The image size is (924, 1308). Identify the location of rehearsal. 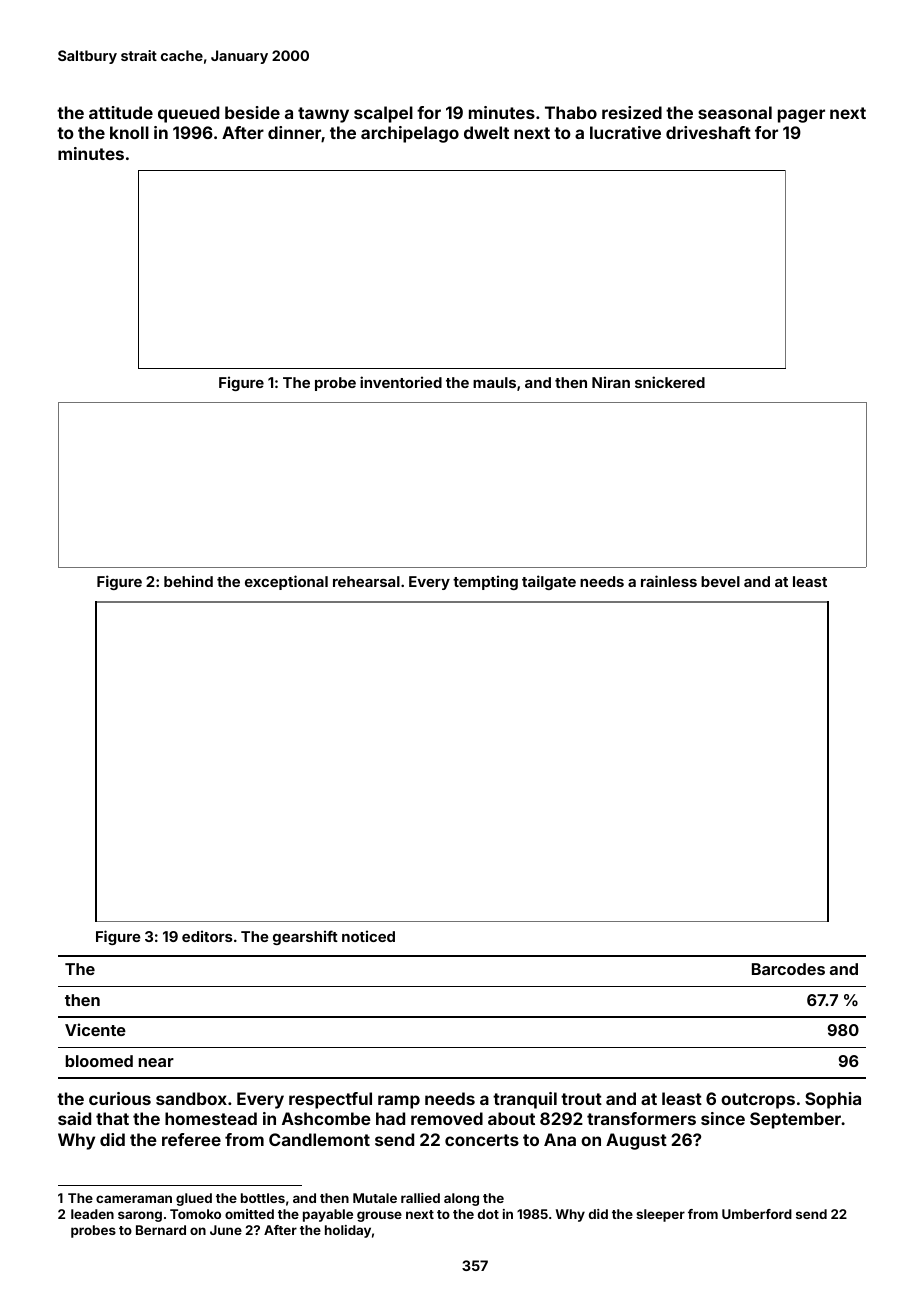
(366, 581).
